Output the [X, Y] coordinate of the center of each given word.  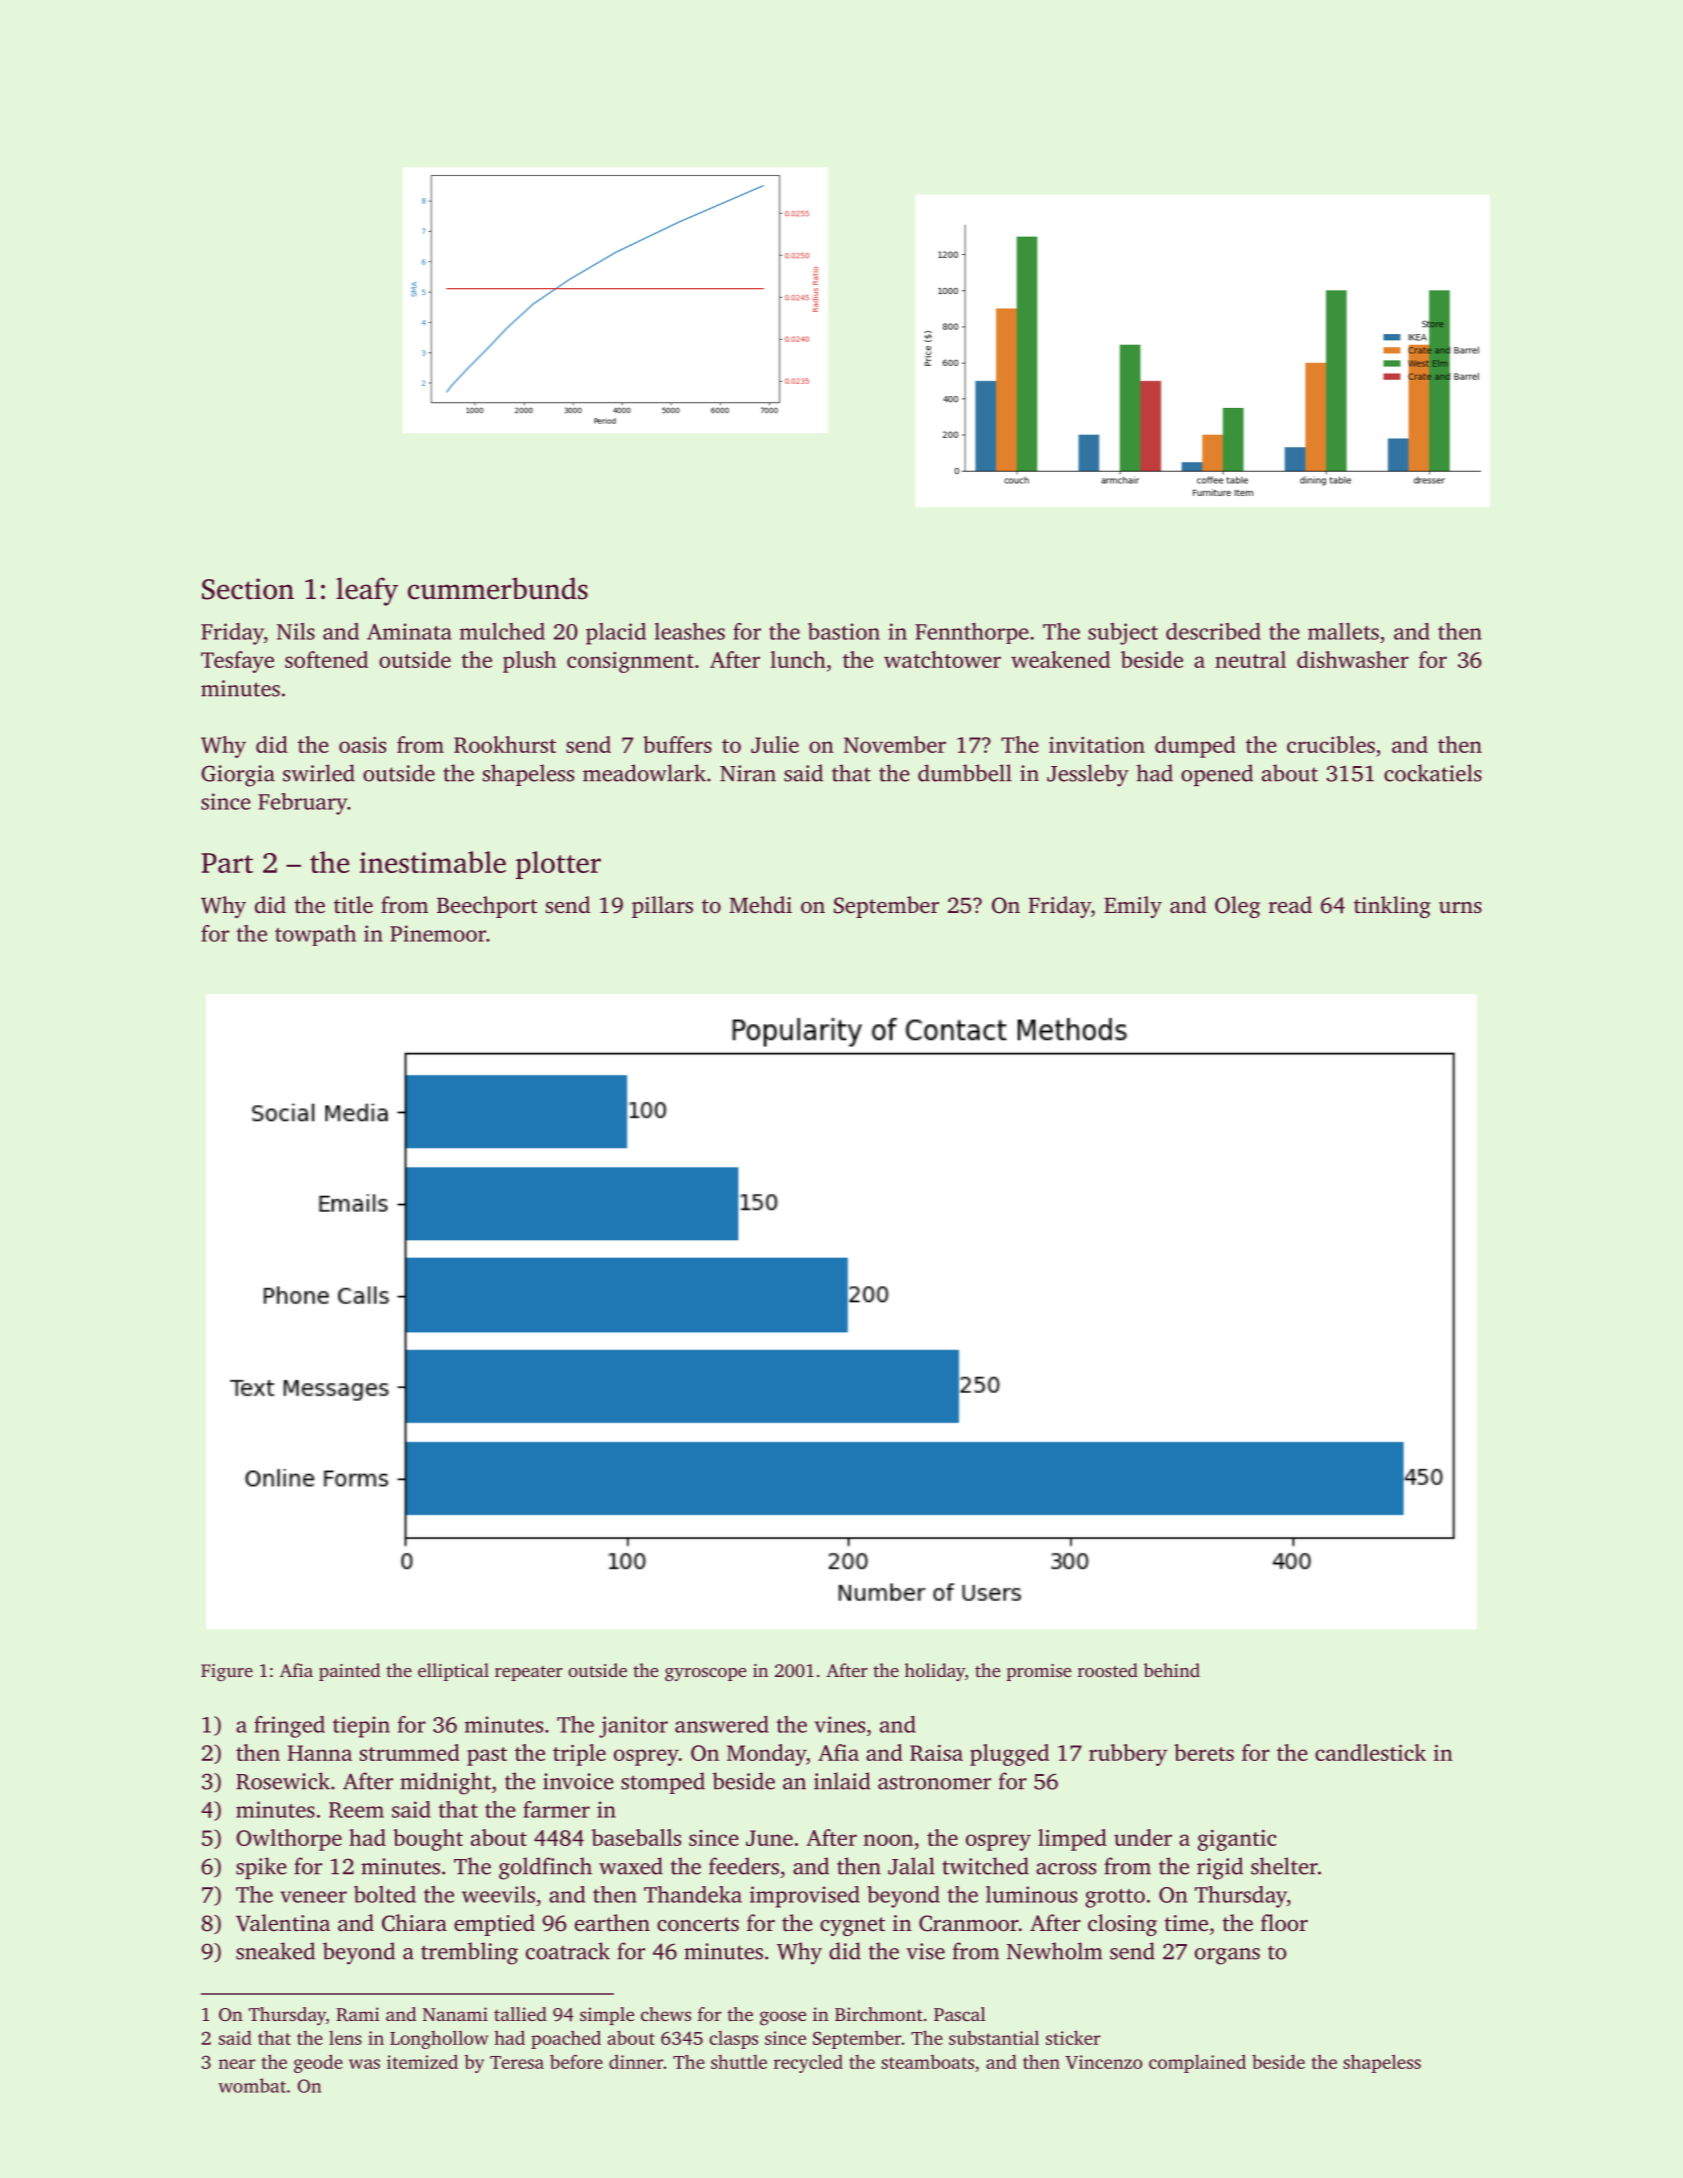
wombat [252, 2085]
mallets [1343, 631]
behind [1172, 1670]
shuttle [739, 2062]
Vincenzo [1104, 2062]
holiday [935, 1672]
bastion [844, 631]
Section [248, 589]
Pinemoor [438, 933]
